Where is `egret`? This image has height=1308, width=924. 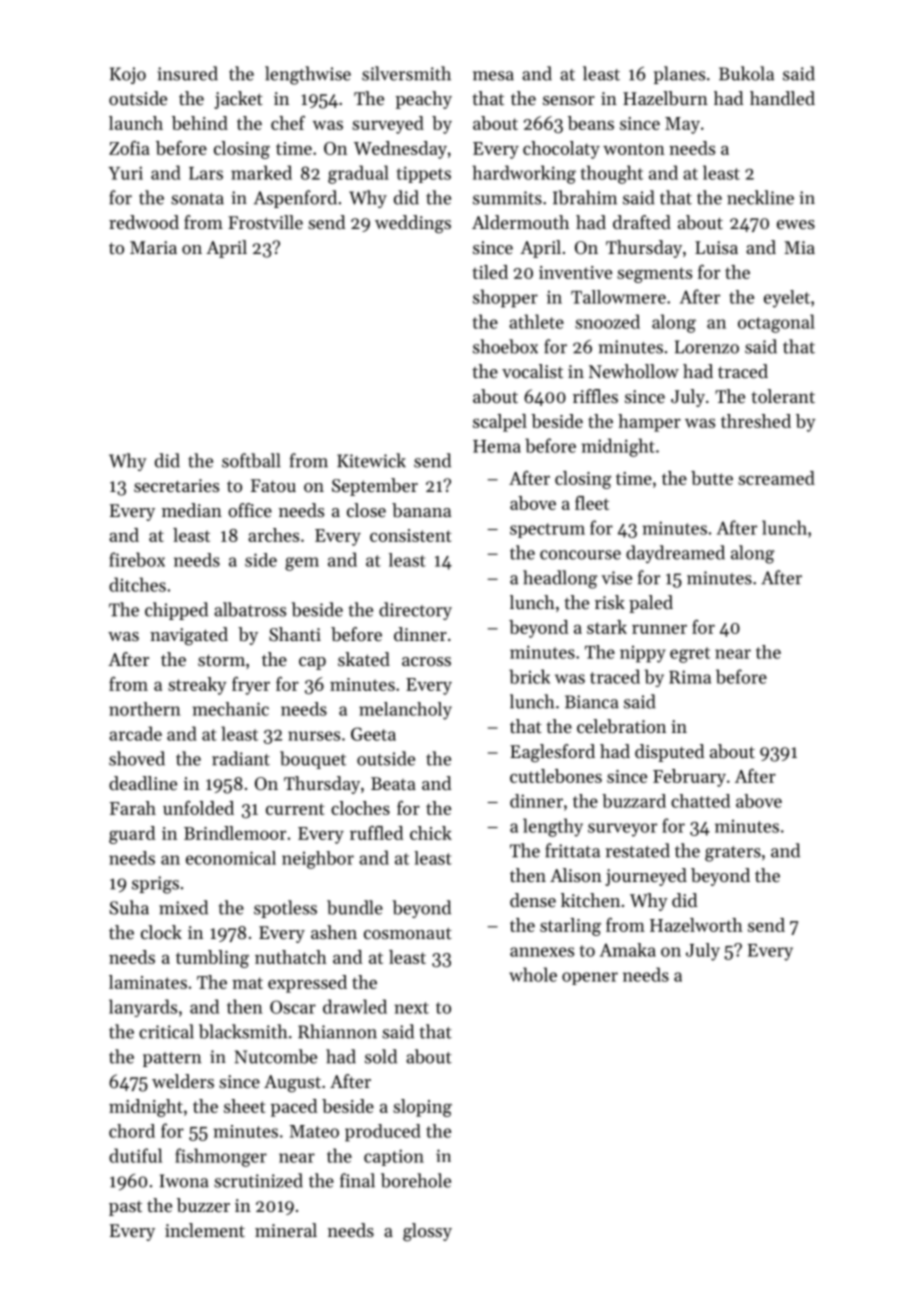
egret is located at coordinates (690, 655).
